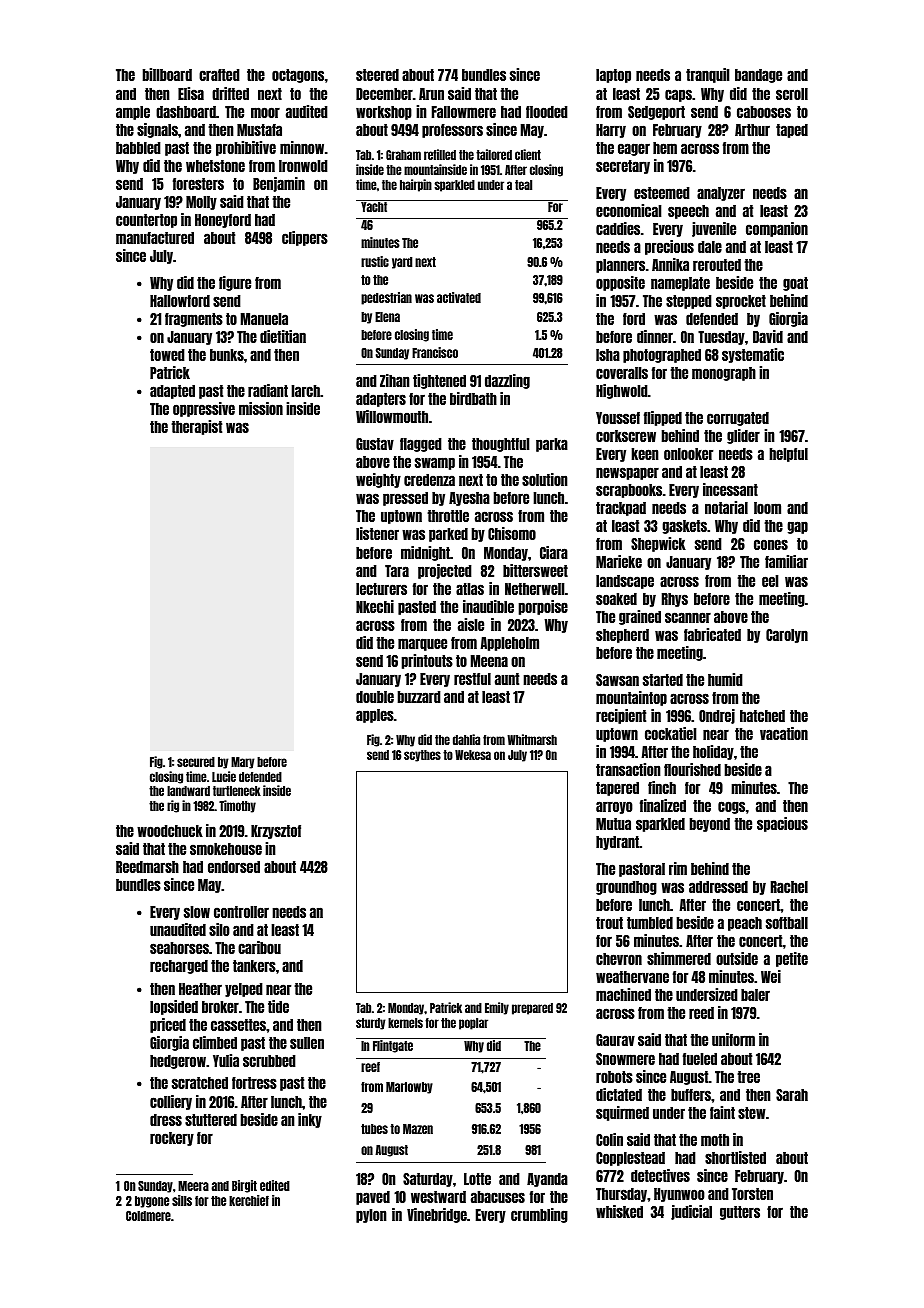 The image size is (924, 1308). Describe the element at coordinates (196, 427) in the document. I see `therapist` at that location.
